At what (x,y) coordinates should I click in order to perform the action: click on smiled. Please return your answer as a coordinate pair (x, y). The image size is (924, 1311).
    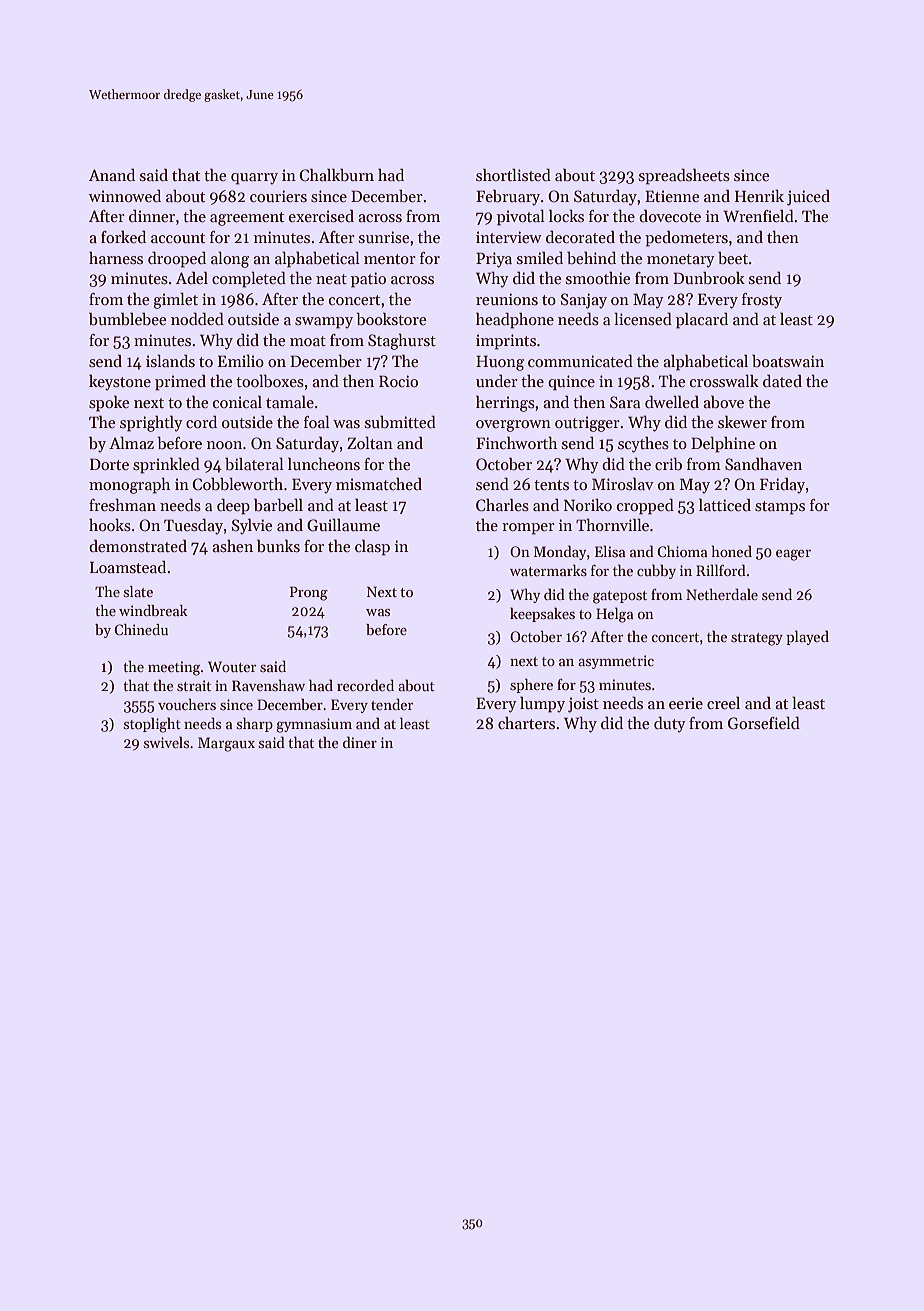
    Looking at the image, I should click on (540, 257).
